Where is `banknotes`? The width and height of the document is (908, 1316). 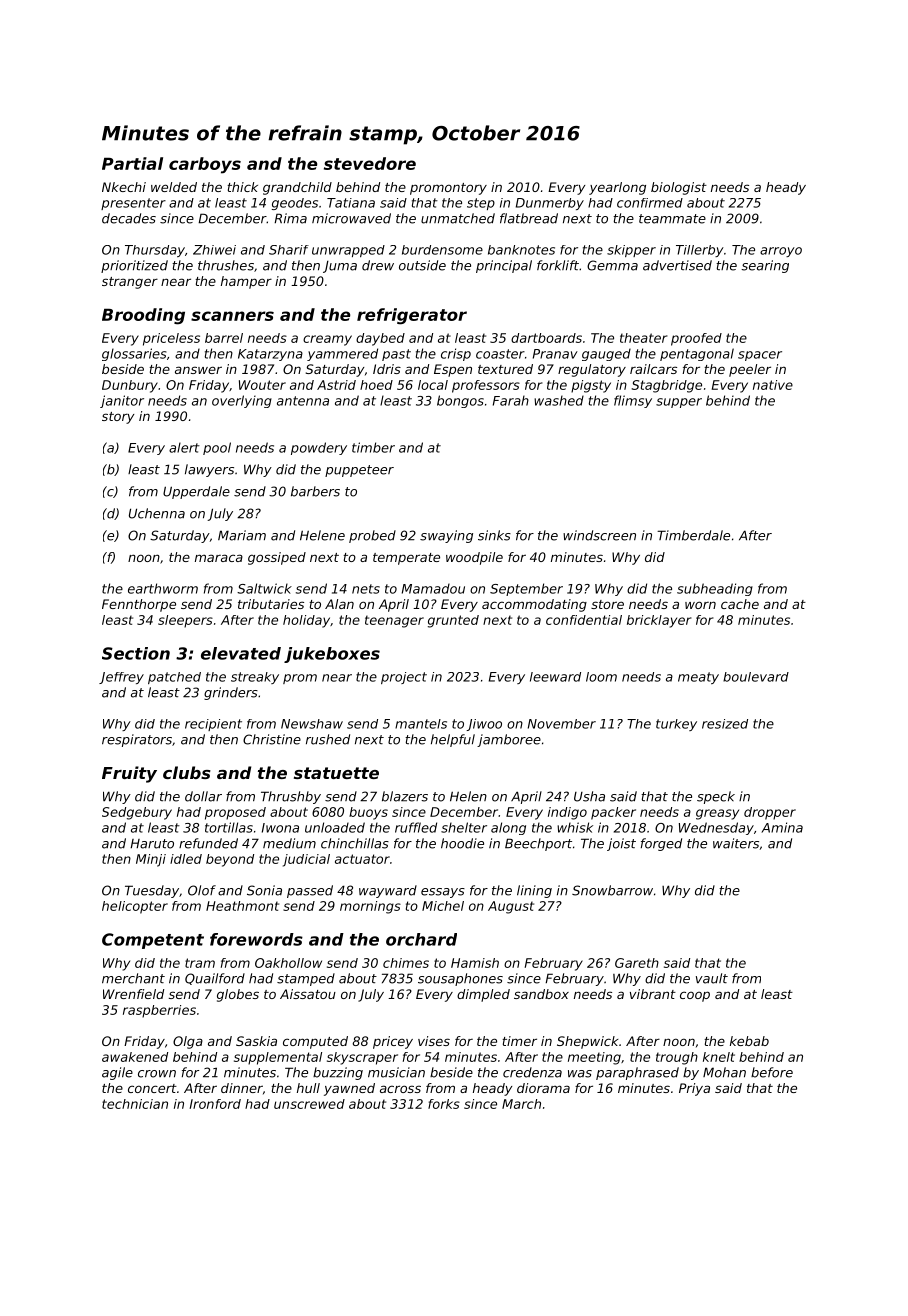
banknotes is located at coordinates (521, 250).
